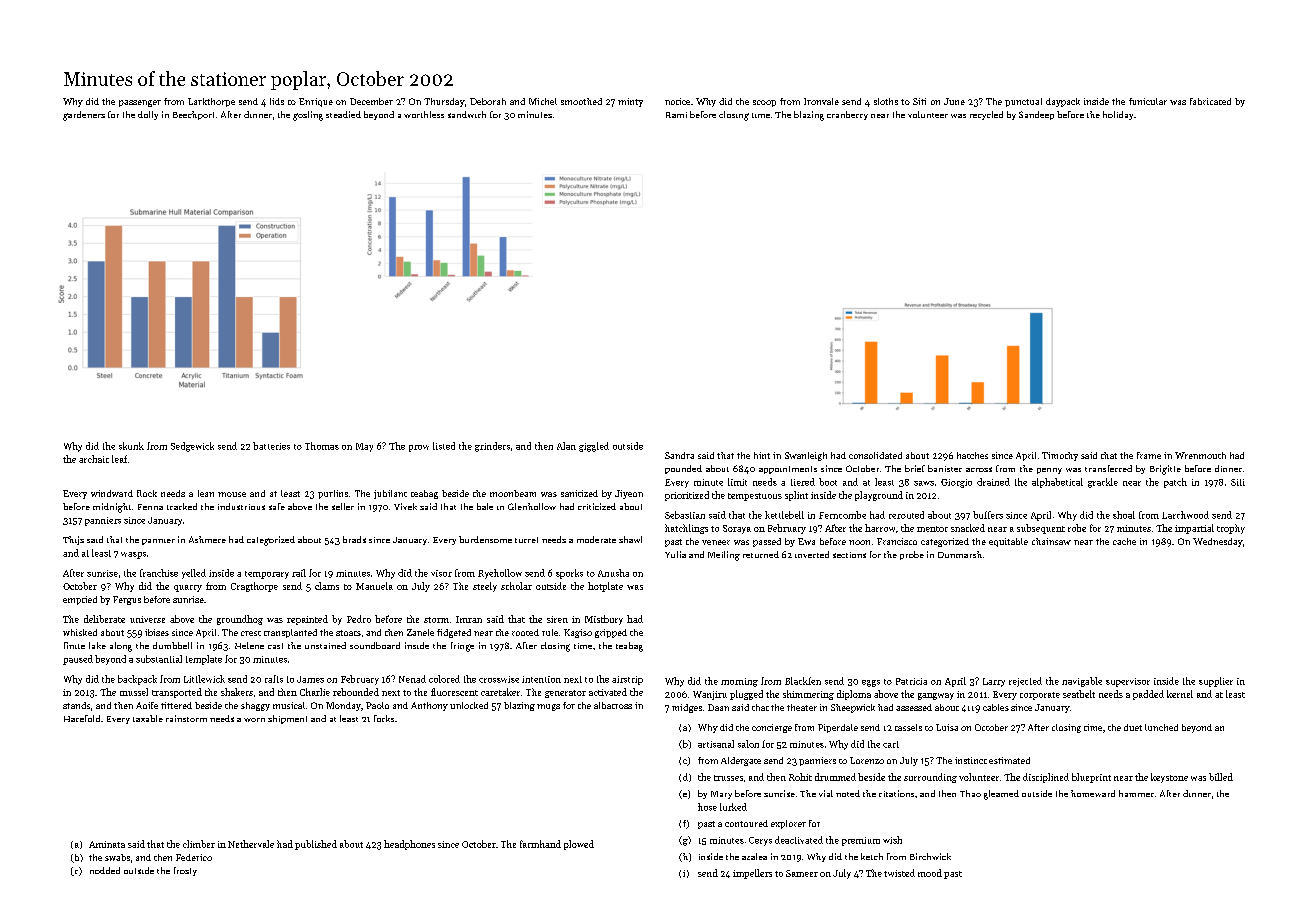  I want to click on holiday, so click(1118, 115).
